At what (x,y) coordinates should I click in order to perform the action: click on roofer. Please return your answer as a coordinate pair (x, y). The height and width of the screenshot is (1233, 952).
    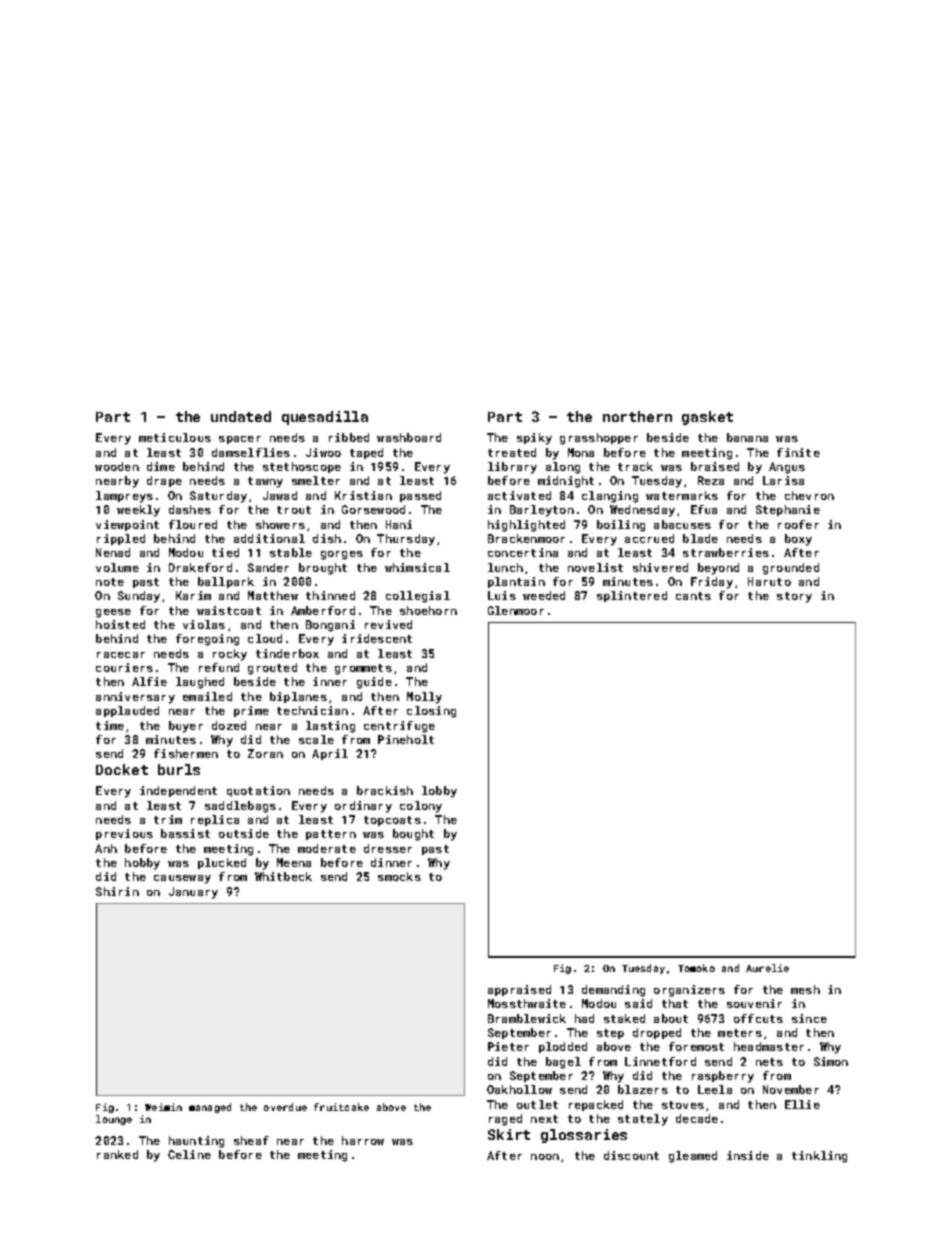
    Looking at the image, I should click on (798, 524).
